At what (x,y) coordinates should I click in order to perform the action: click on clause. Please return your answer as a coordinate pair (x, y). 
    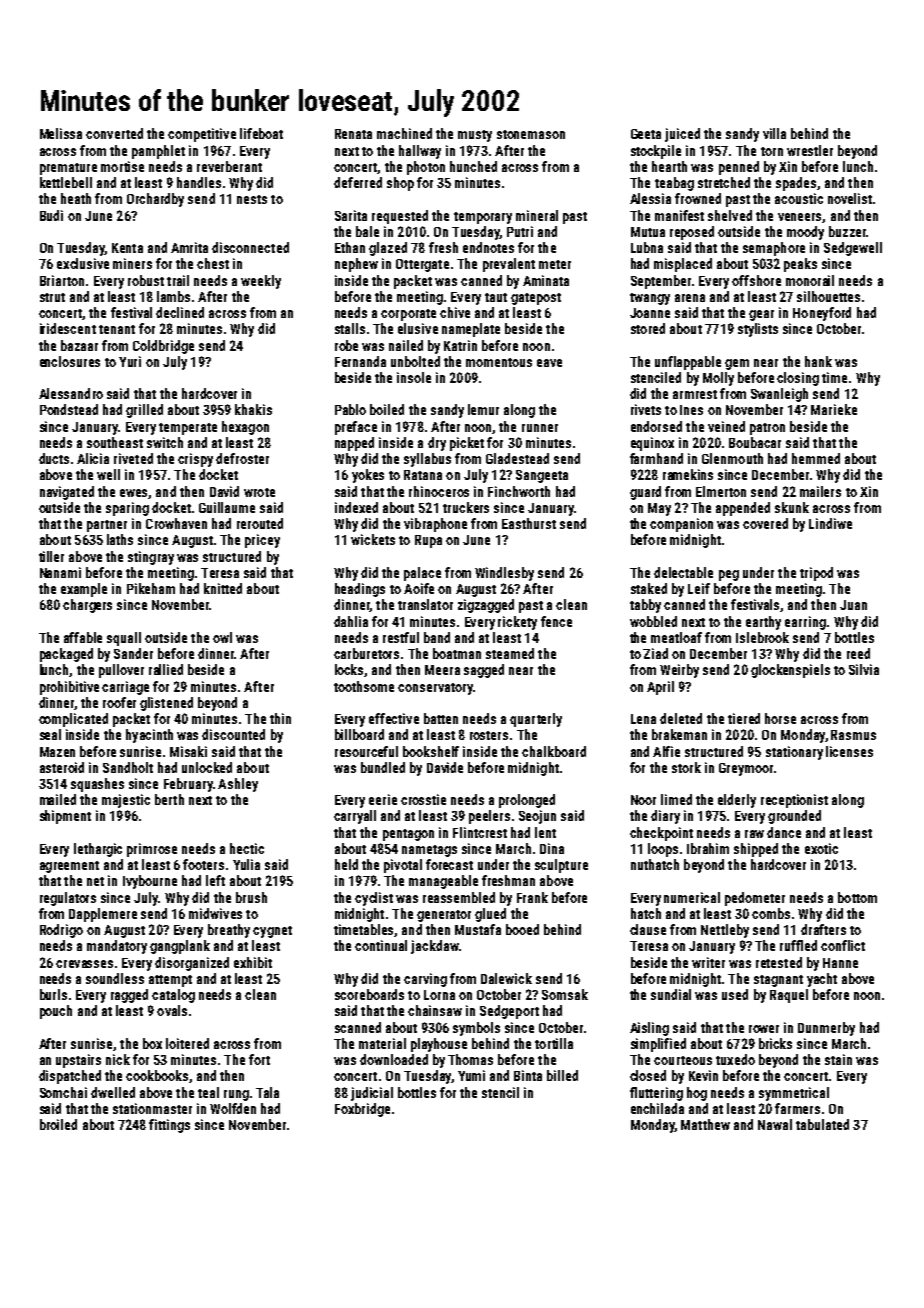
    Looking at the image, I should click on (648, 929).
